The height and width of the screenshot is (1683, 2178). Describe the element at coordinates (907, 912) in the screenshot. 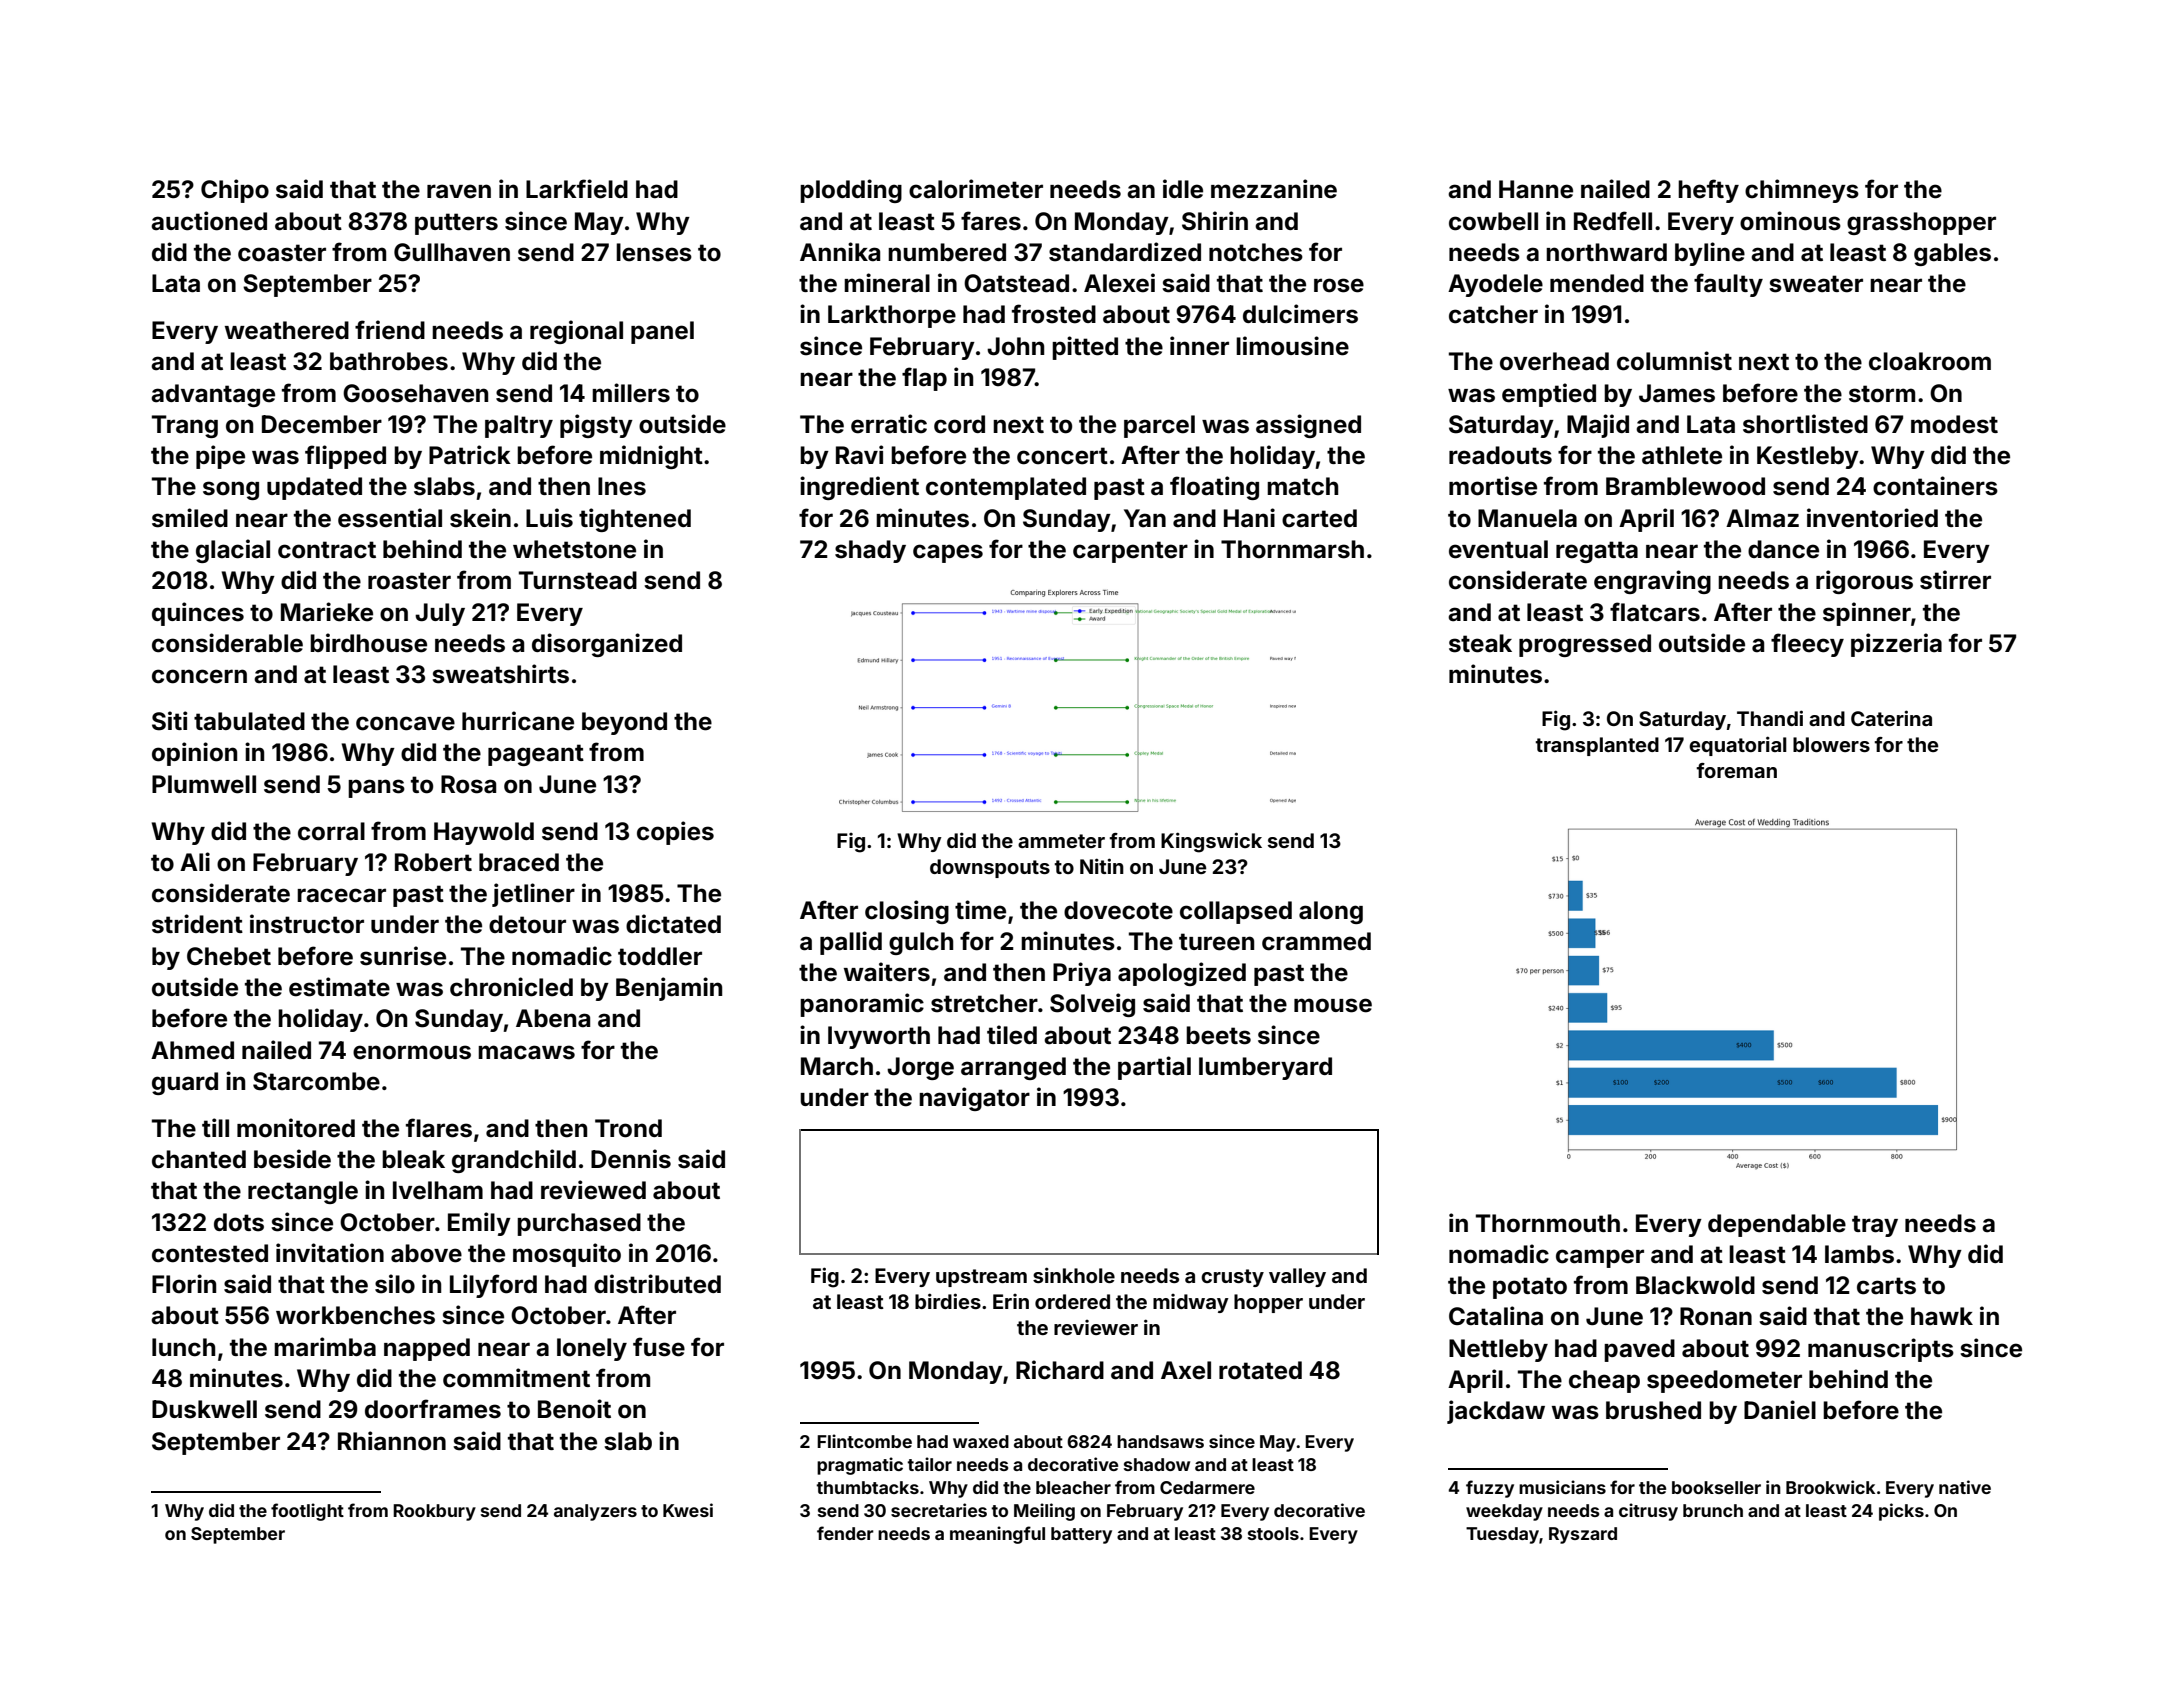

I see `closing` at that location.
